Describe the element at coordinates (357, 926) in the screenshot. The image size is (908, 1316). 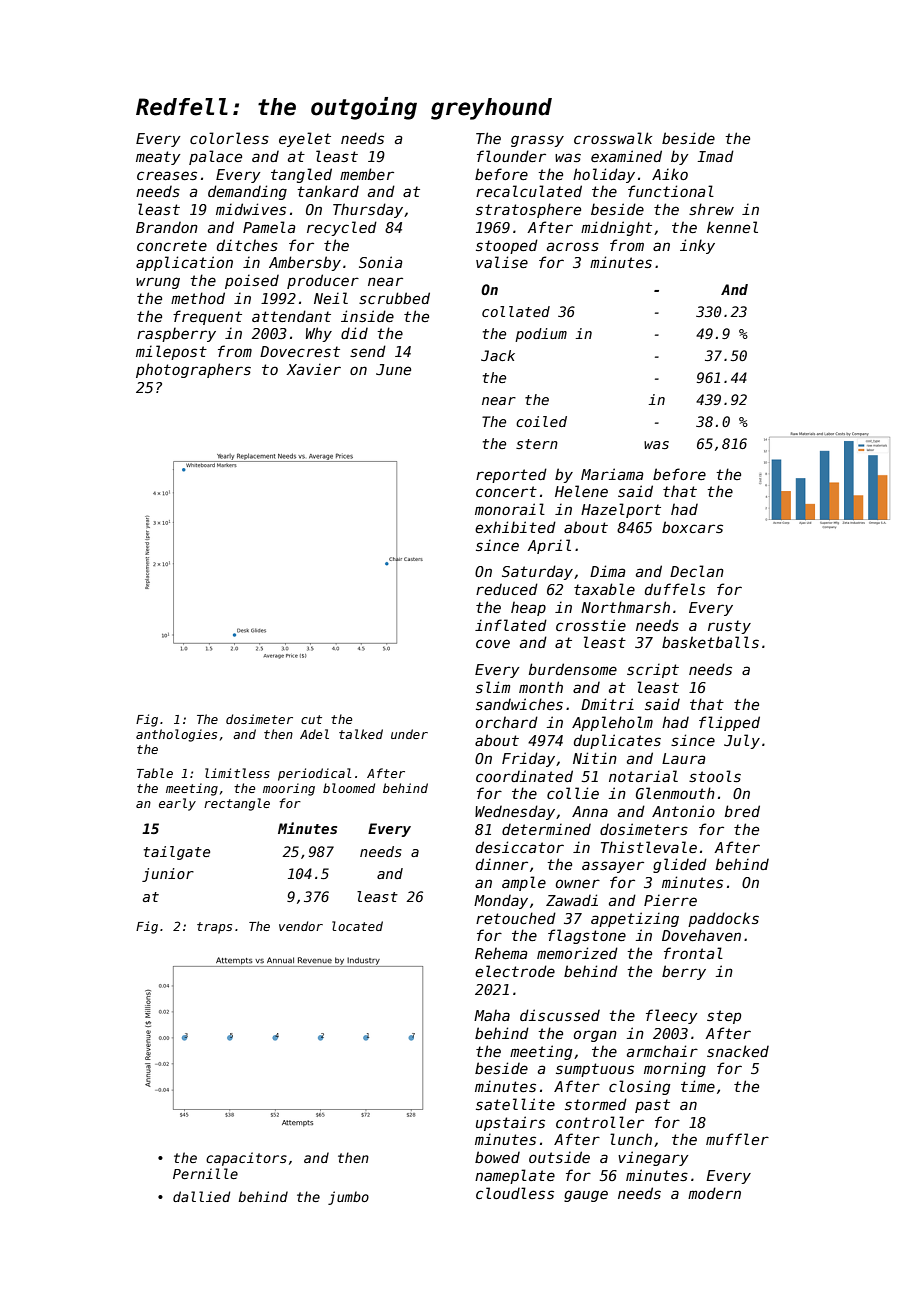
I see `located` at that location.
